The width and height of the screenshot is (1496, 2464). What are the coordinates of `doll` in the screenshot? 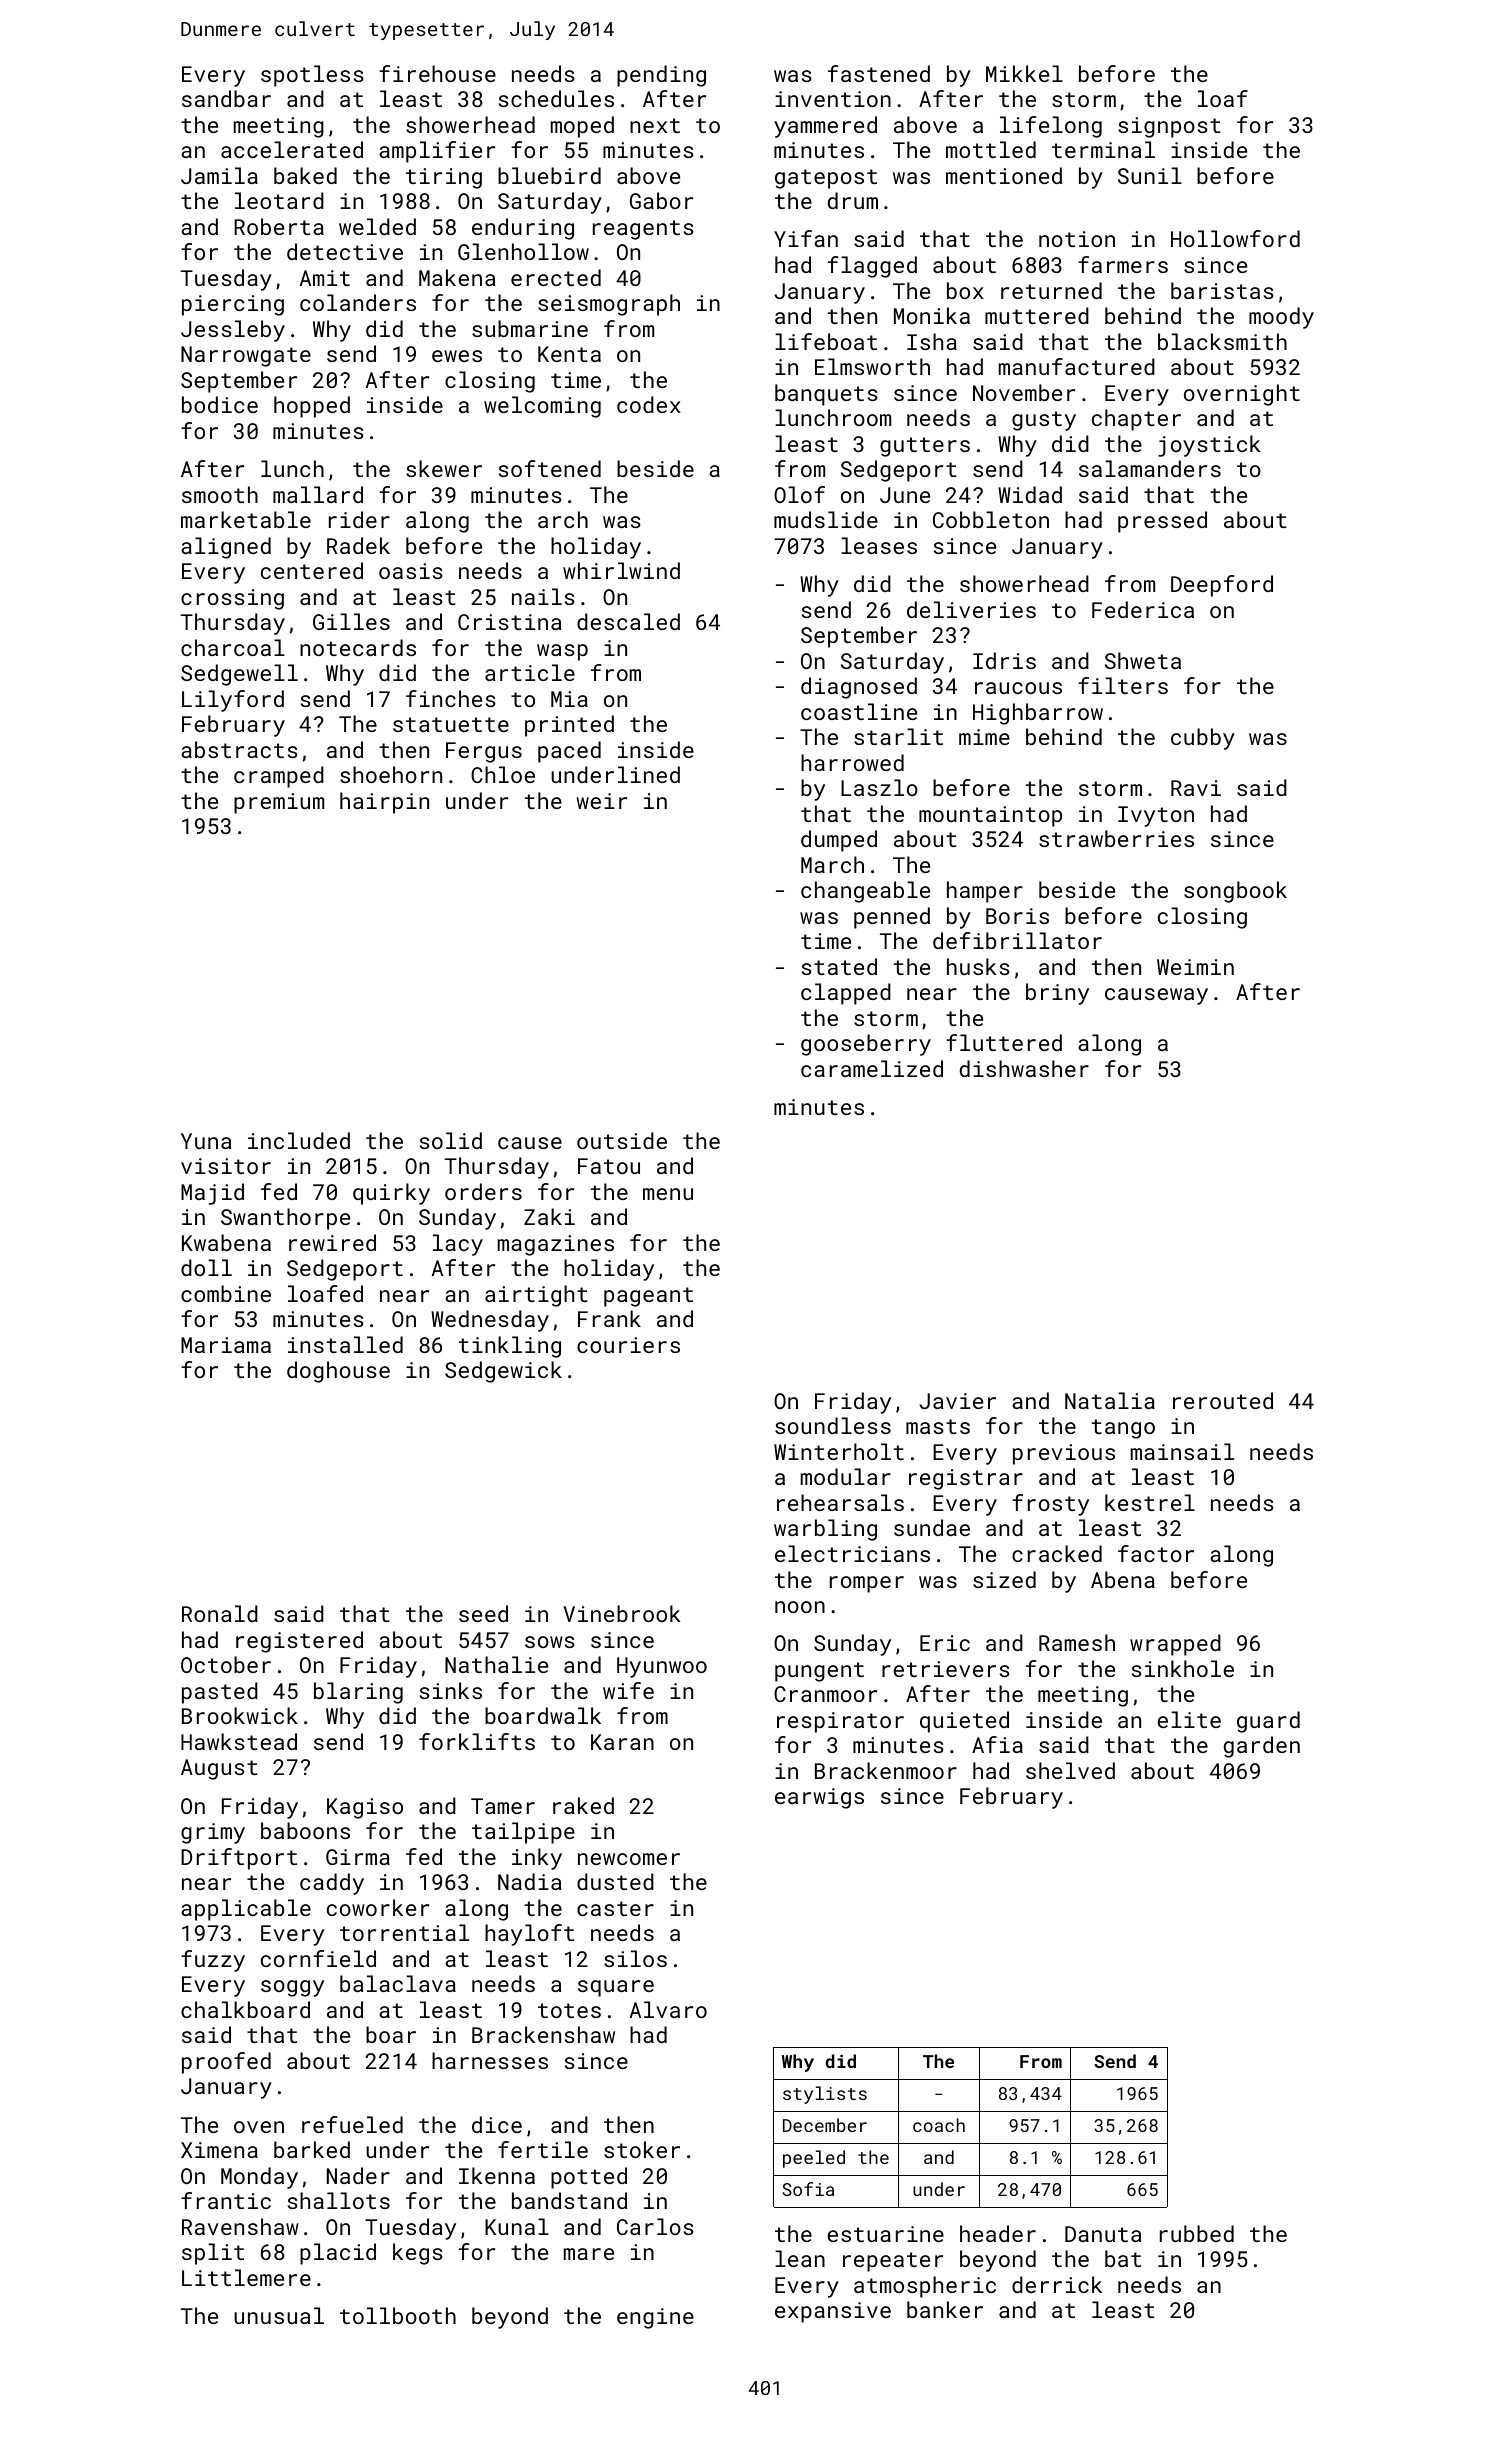 It's located at (206, 1267).
